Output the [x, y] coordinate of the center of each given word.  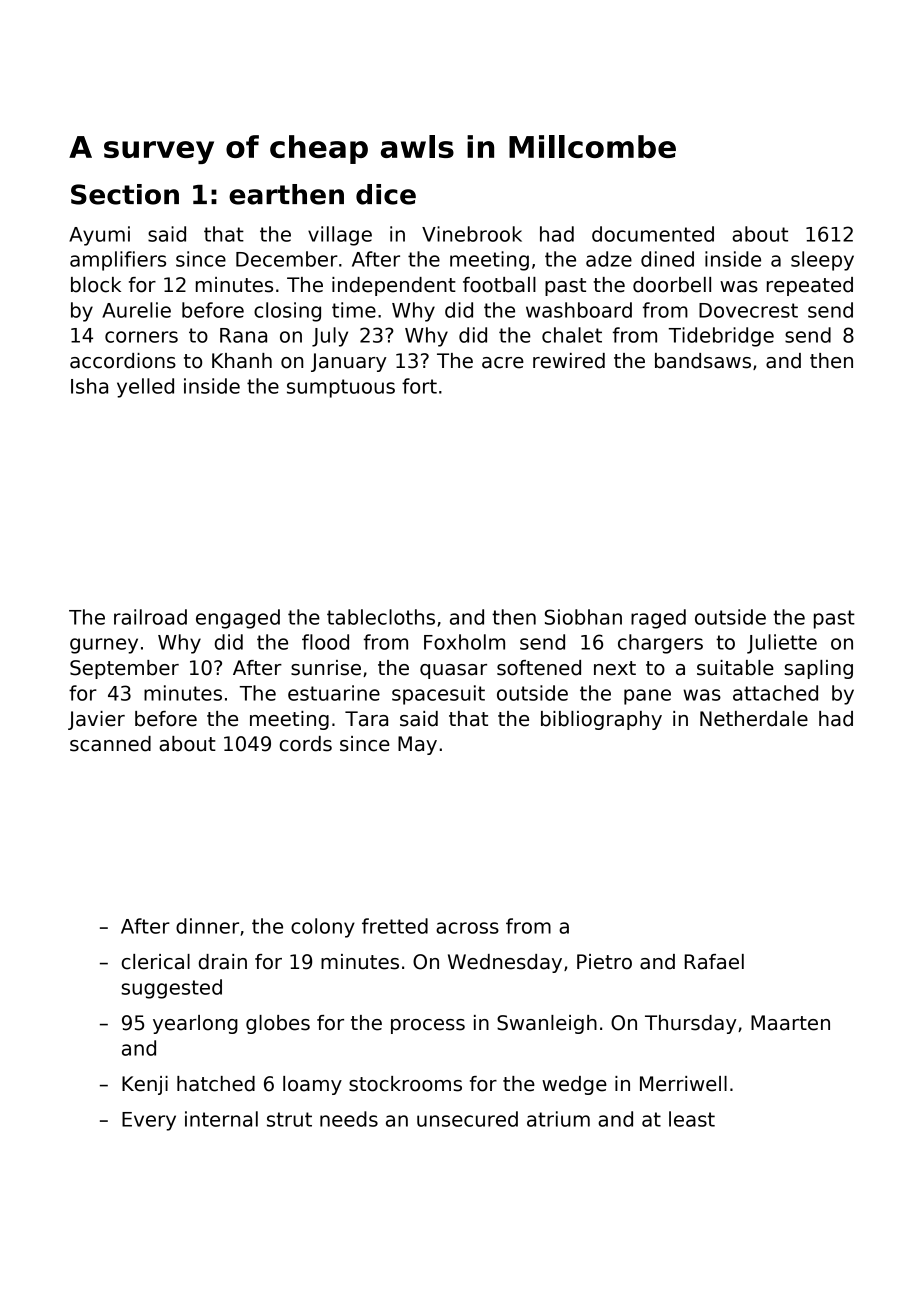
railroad [150, 617]
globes [278, 1024]
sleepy [822, 261]
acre [503, 363]
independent [394, 286]
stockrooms [405, 1084]
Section [125, 194]
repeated [810, 286]
